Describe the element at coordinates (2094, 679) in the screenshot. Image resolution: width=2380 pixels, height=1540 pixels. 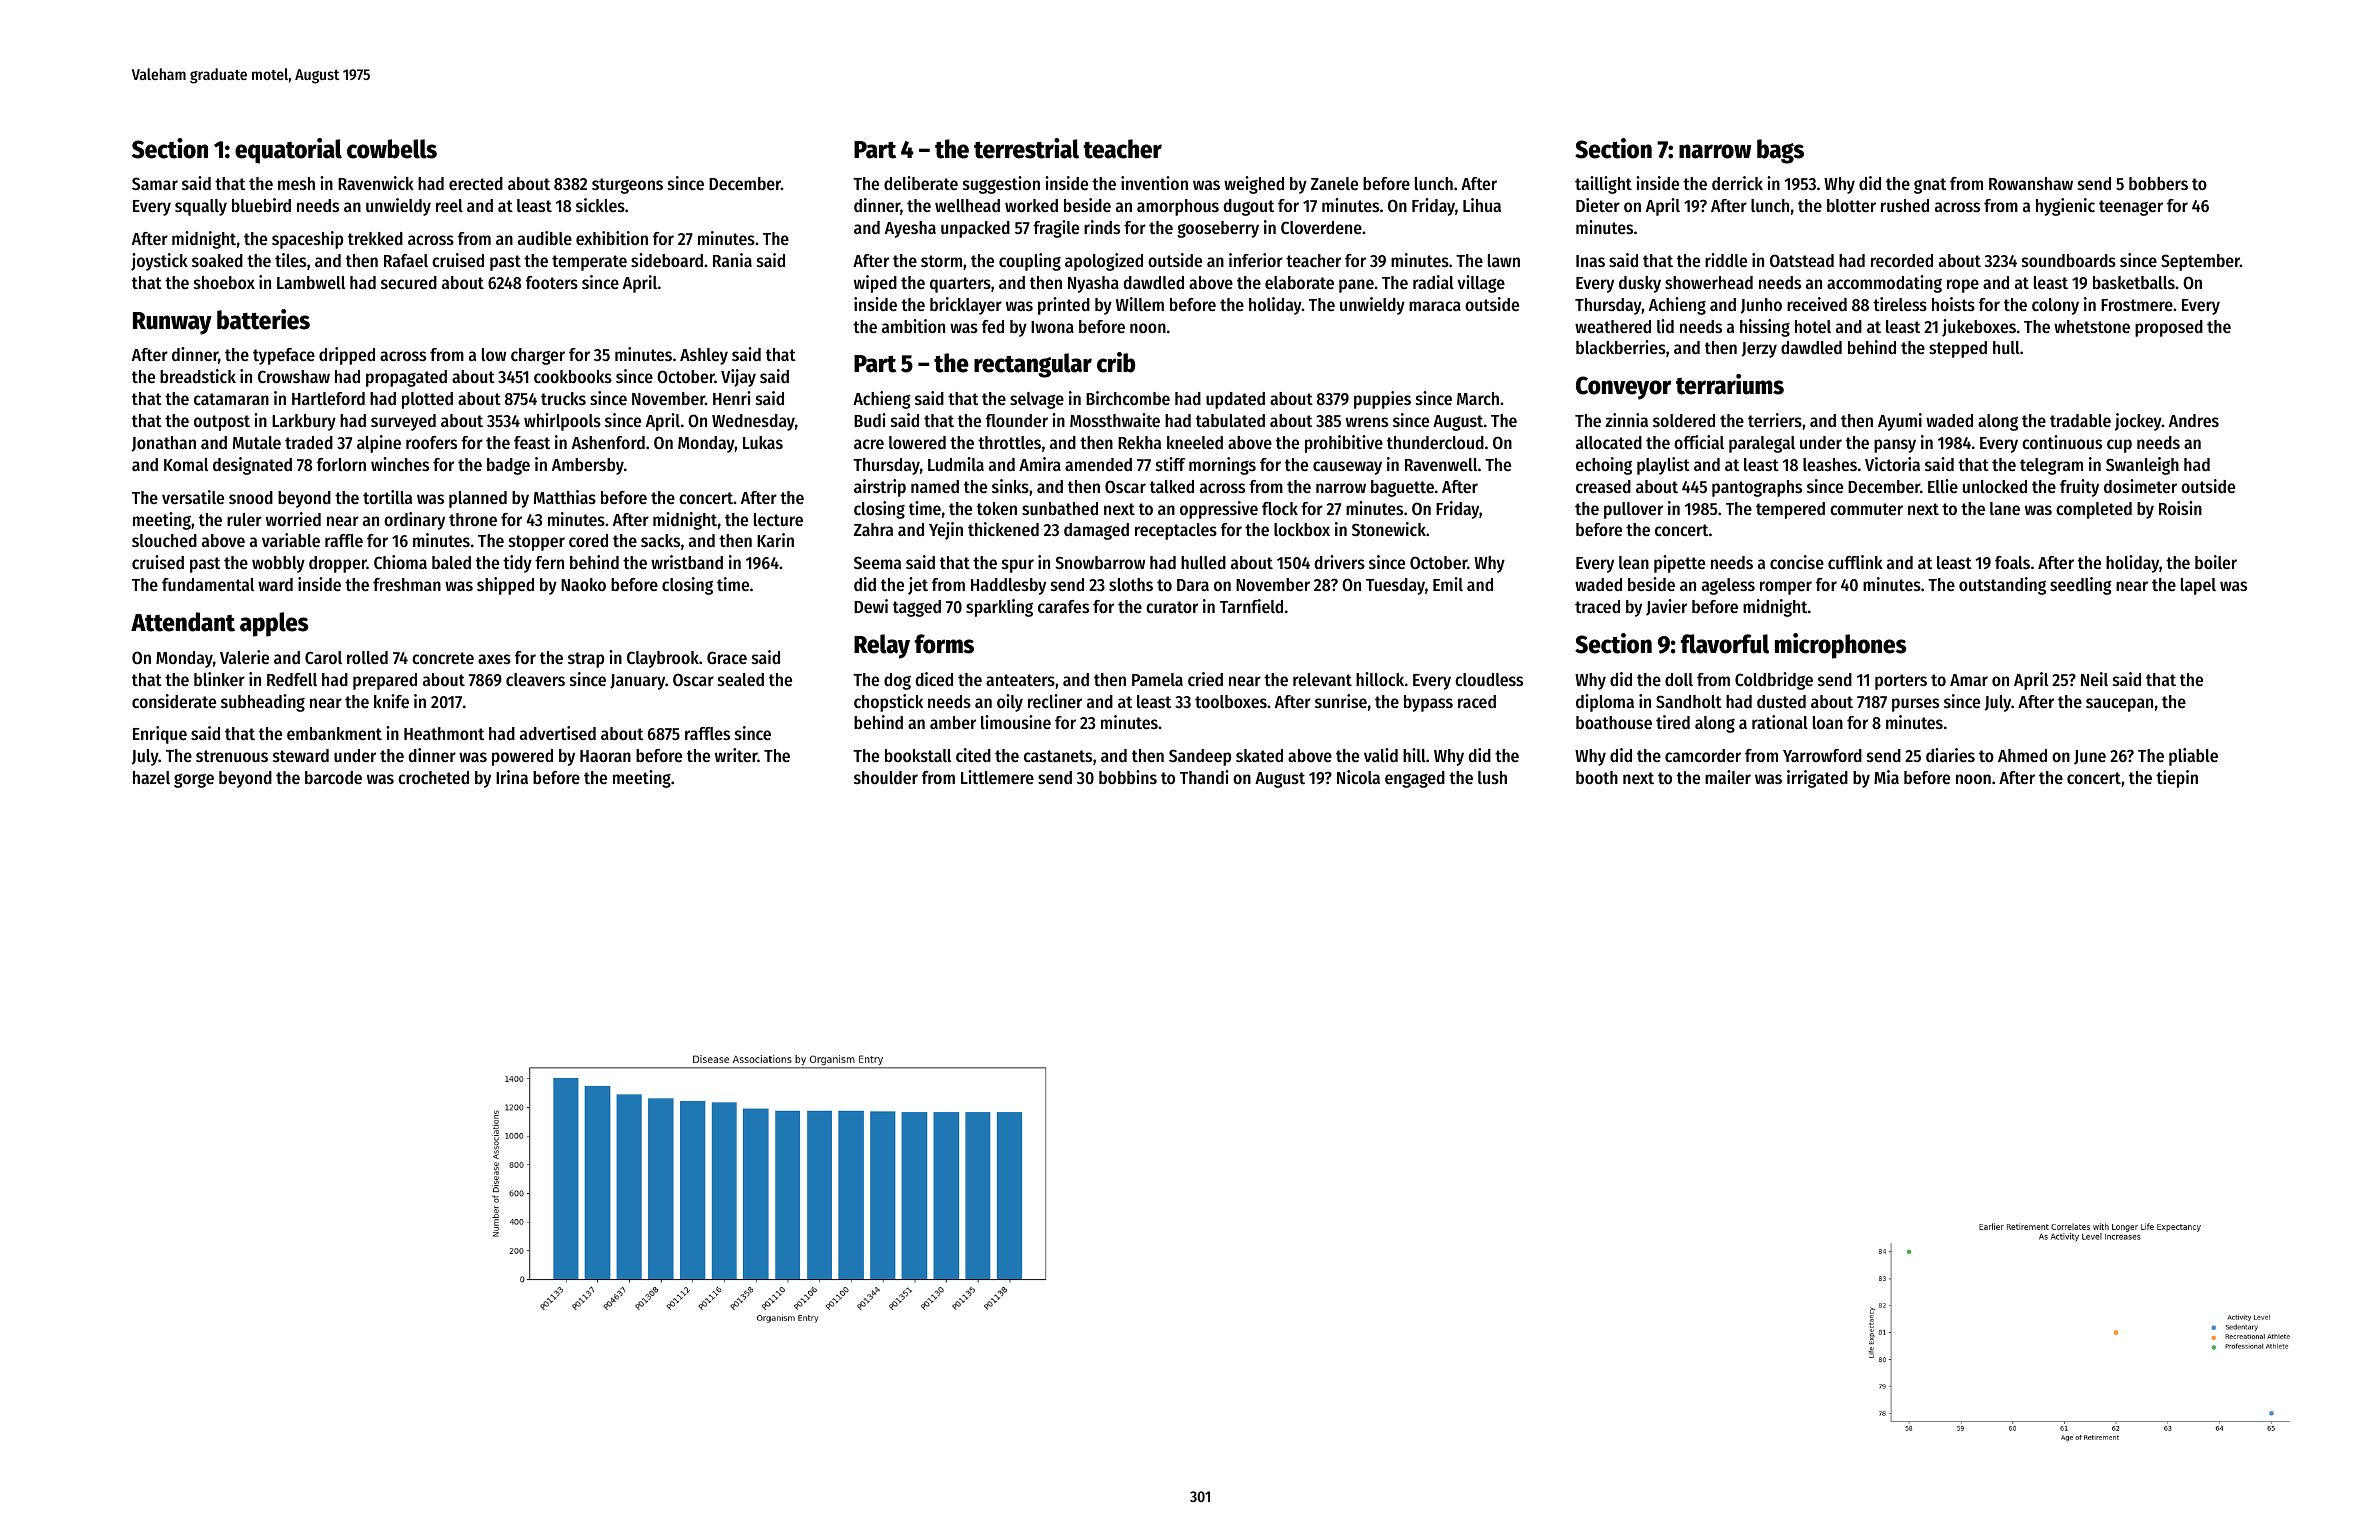
I see `Neil` at that location.
